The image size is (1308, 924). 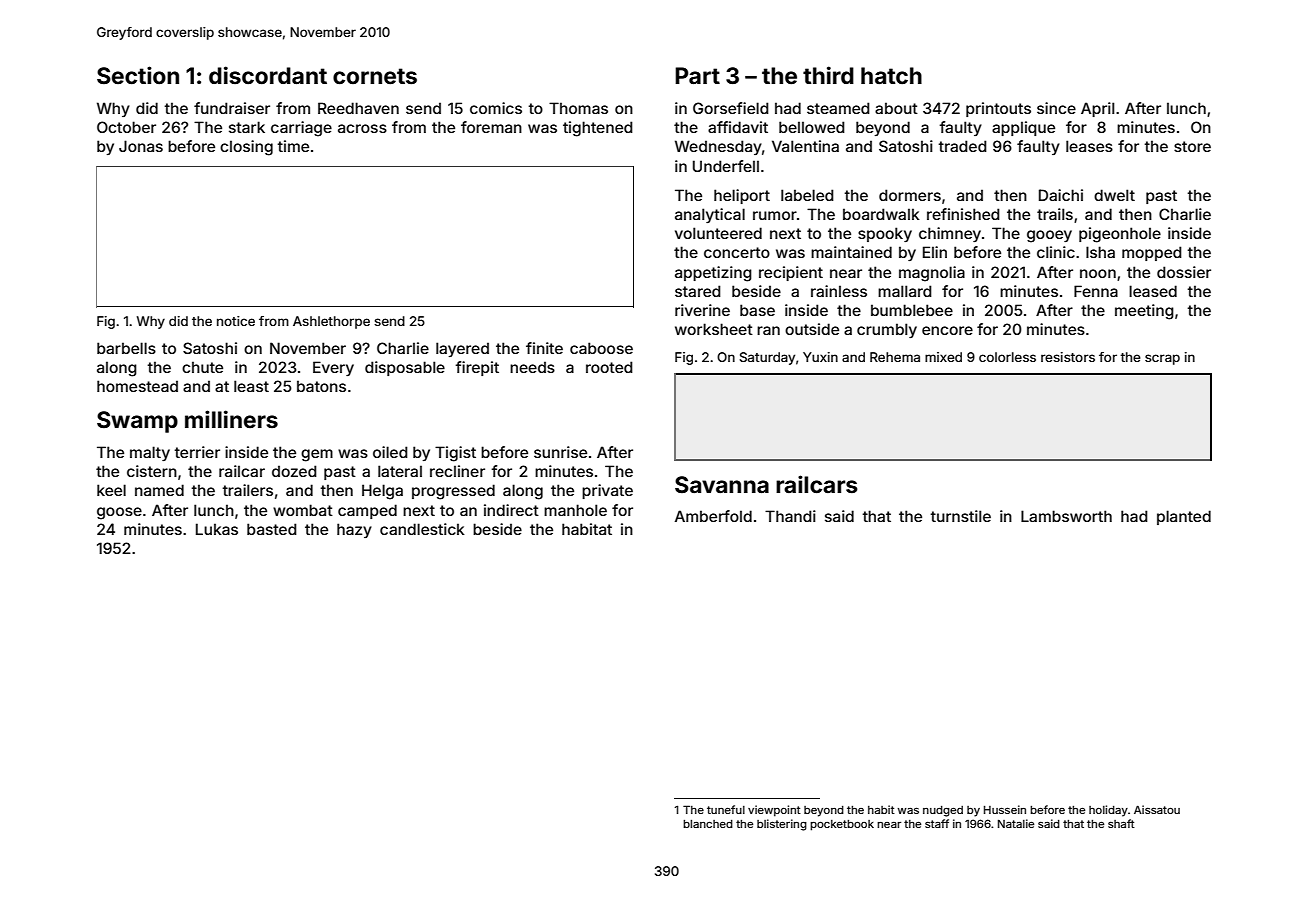 What do you see at coordinates (805, 146) in the screenshot?
I see `Valentina` at bounding box center [805, 146].
